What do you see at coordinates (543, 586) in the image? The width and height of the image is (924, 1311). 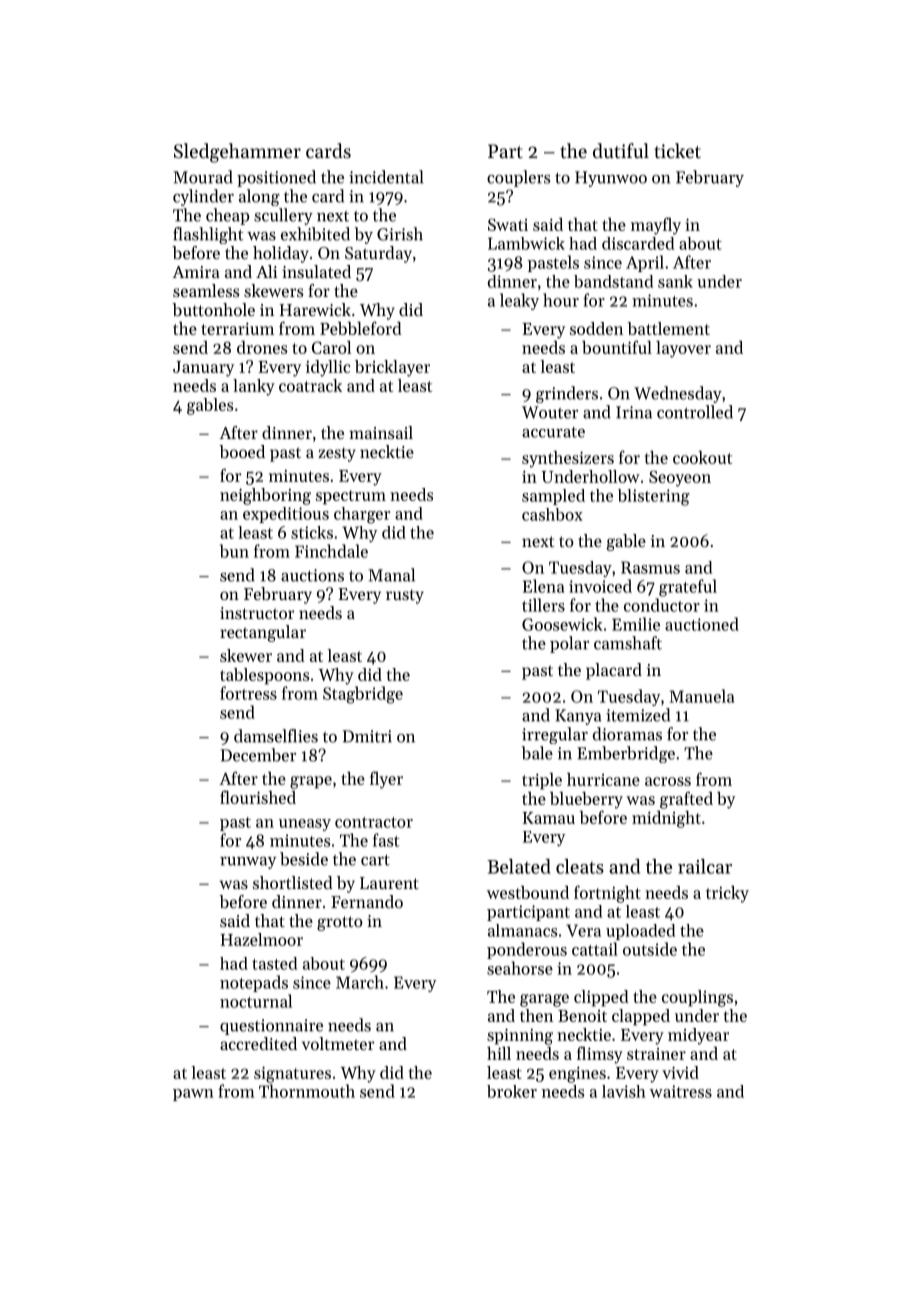 I see `Elena` at bounding box center [543, 586].
